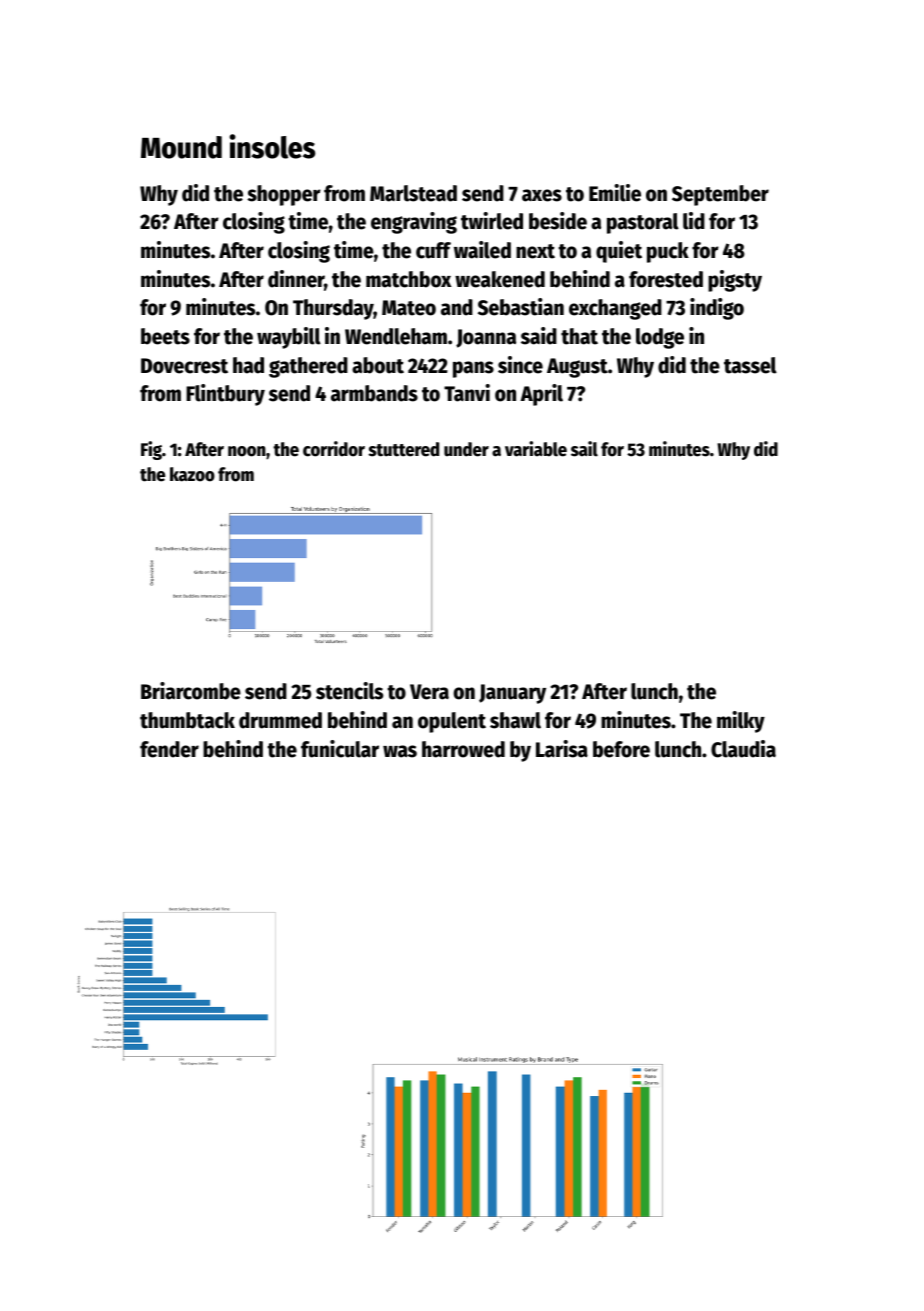 The image size is (924, 1311). Describe the element at coordinates (562, 749) in the page. I see `Larisa` at that location.
